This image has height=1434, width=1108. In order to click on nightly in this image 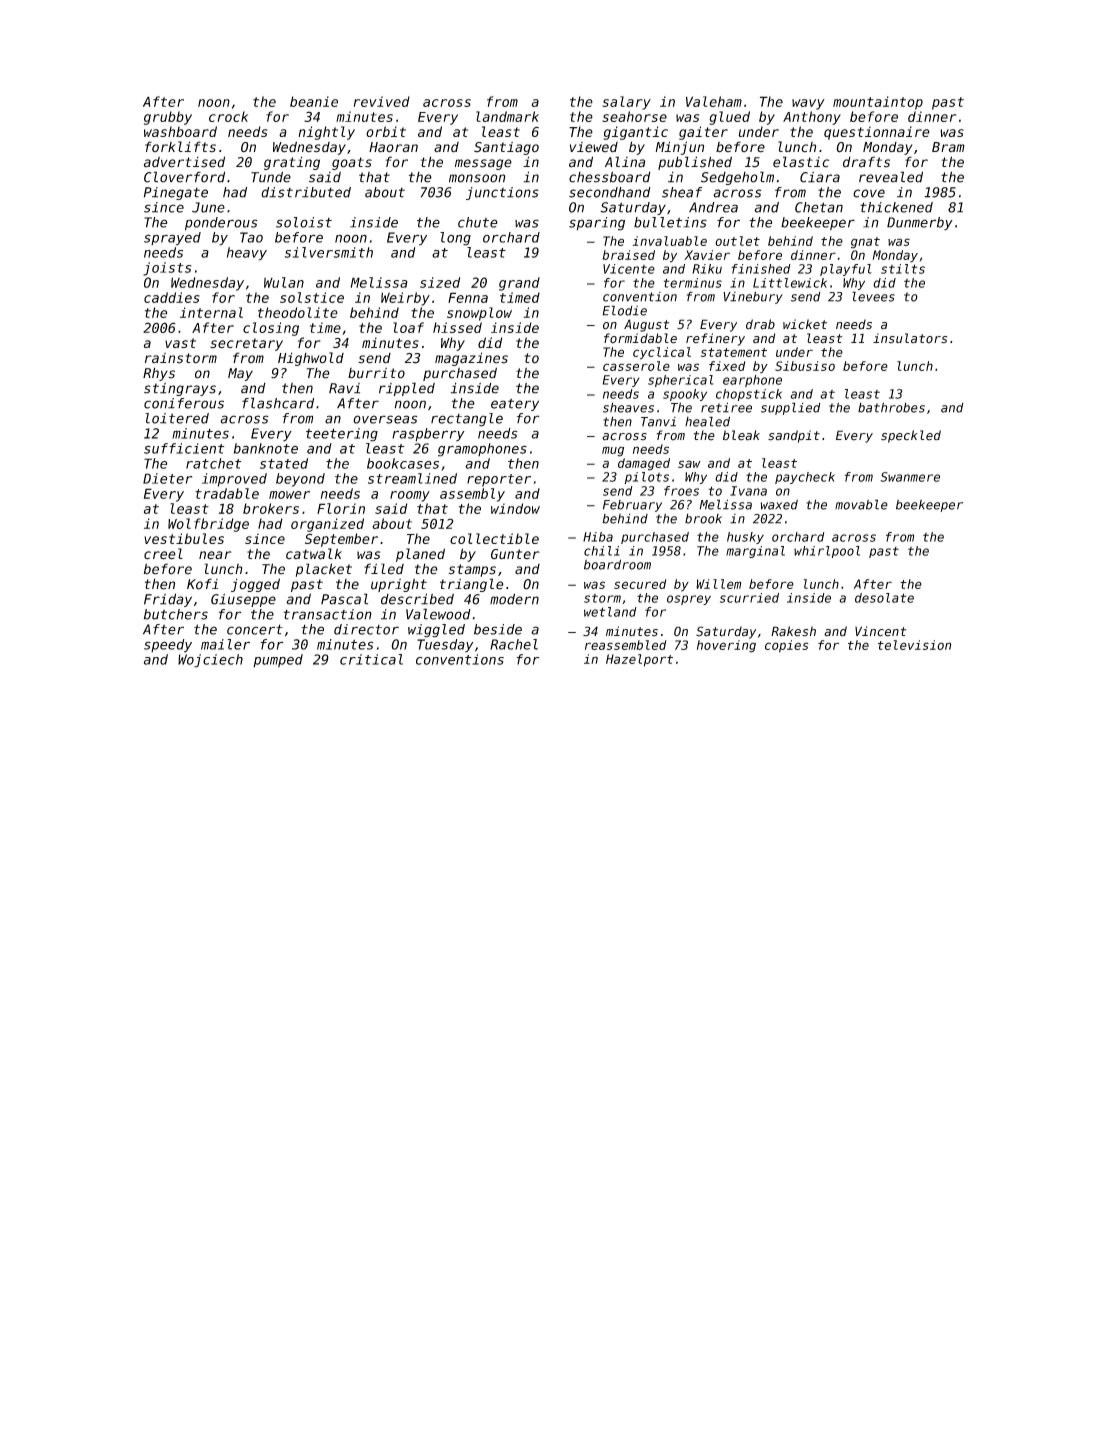, I will do `click(326, 133)`.
